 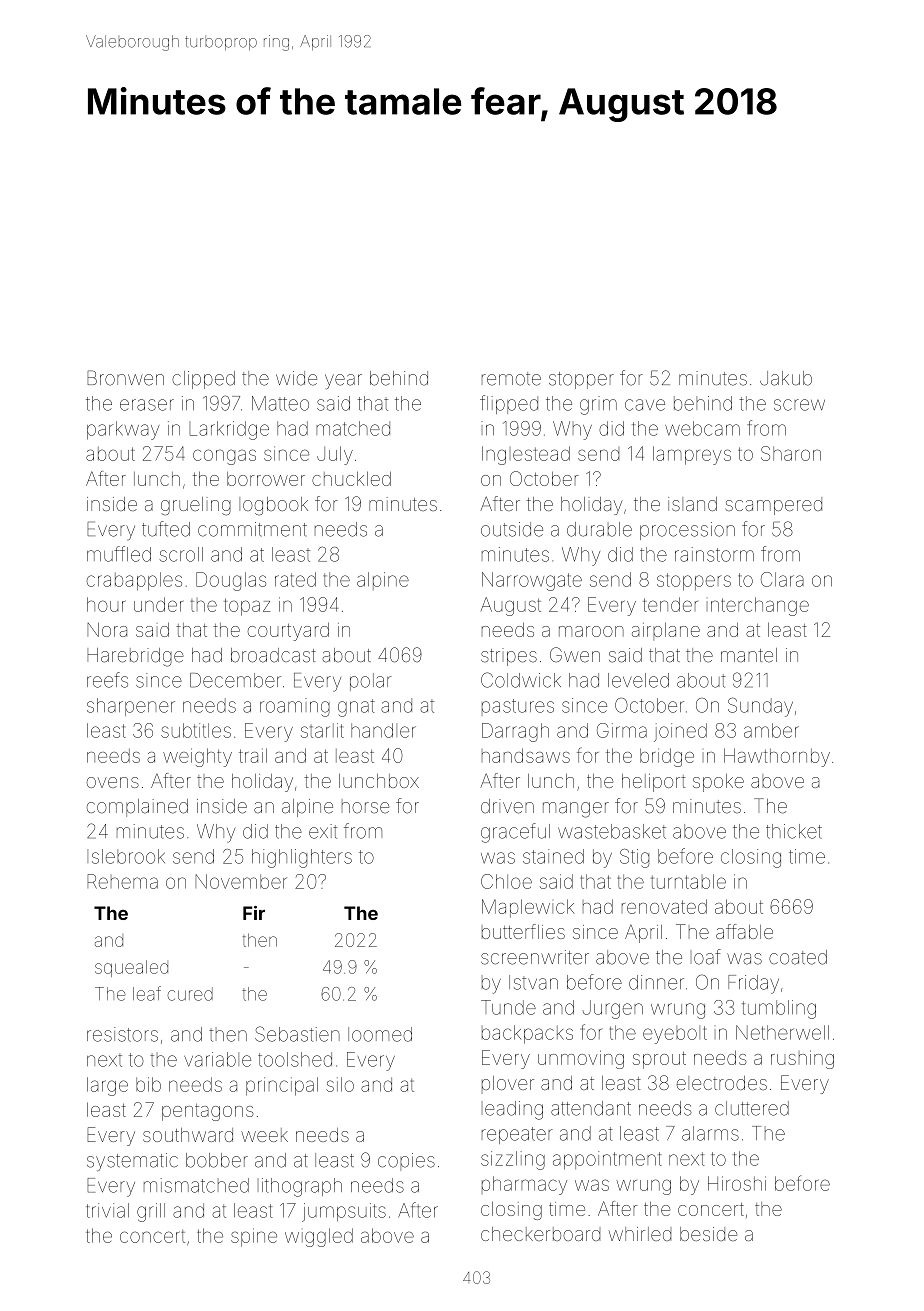 What do you see at coordinates (203, 380) in the screenshot?
I see `clipped` at bounding box center [203, 380].
